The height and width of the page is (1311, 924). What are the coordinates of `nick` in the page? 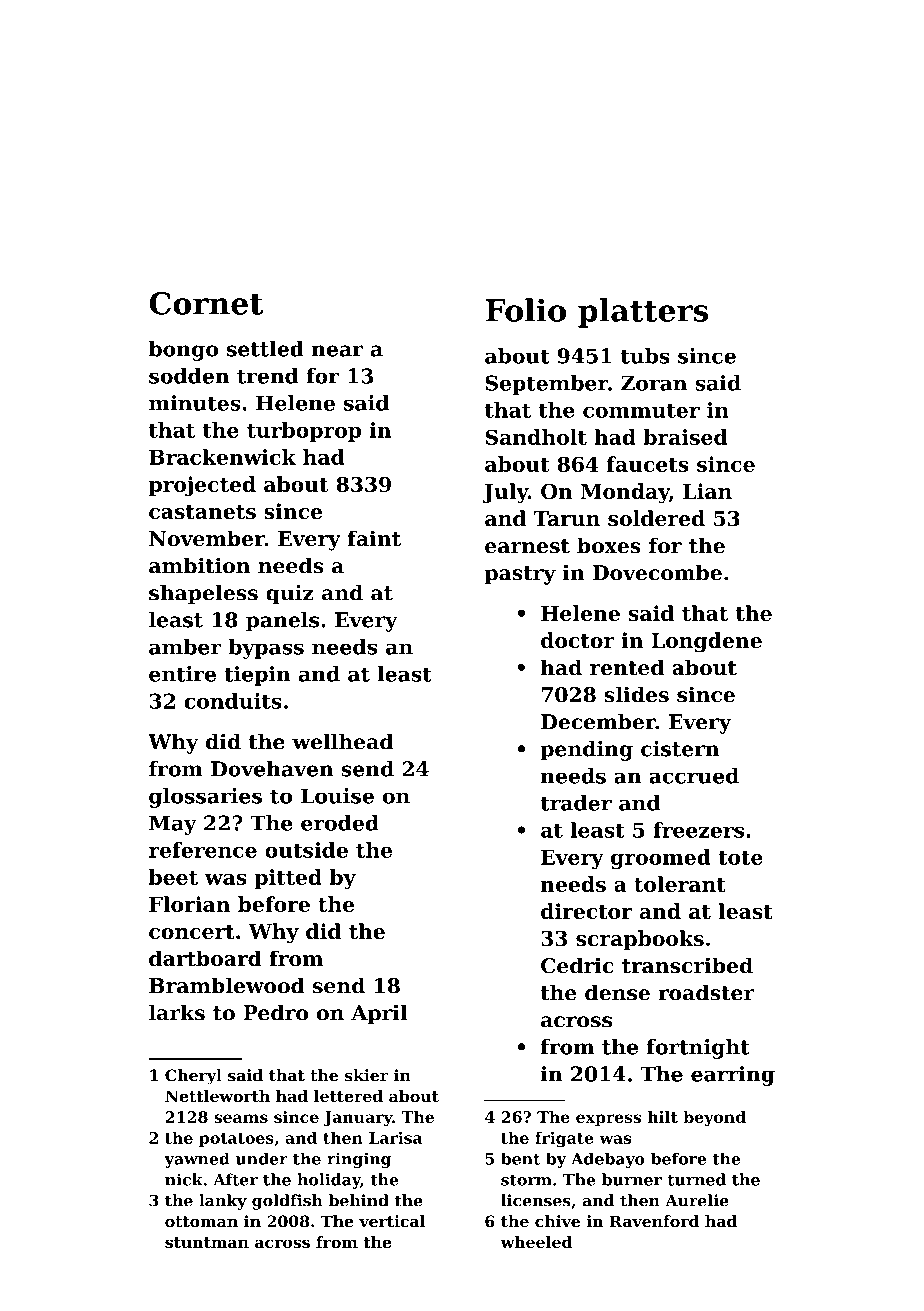 It's located at (184, 1179).
